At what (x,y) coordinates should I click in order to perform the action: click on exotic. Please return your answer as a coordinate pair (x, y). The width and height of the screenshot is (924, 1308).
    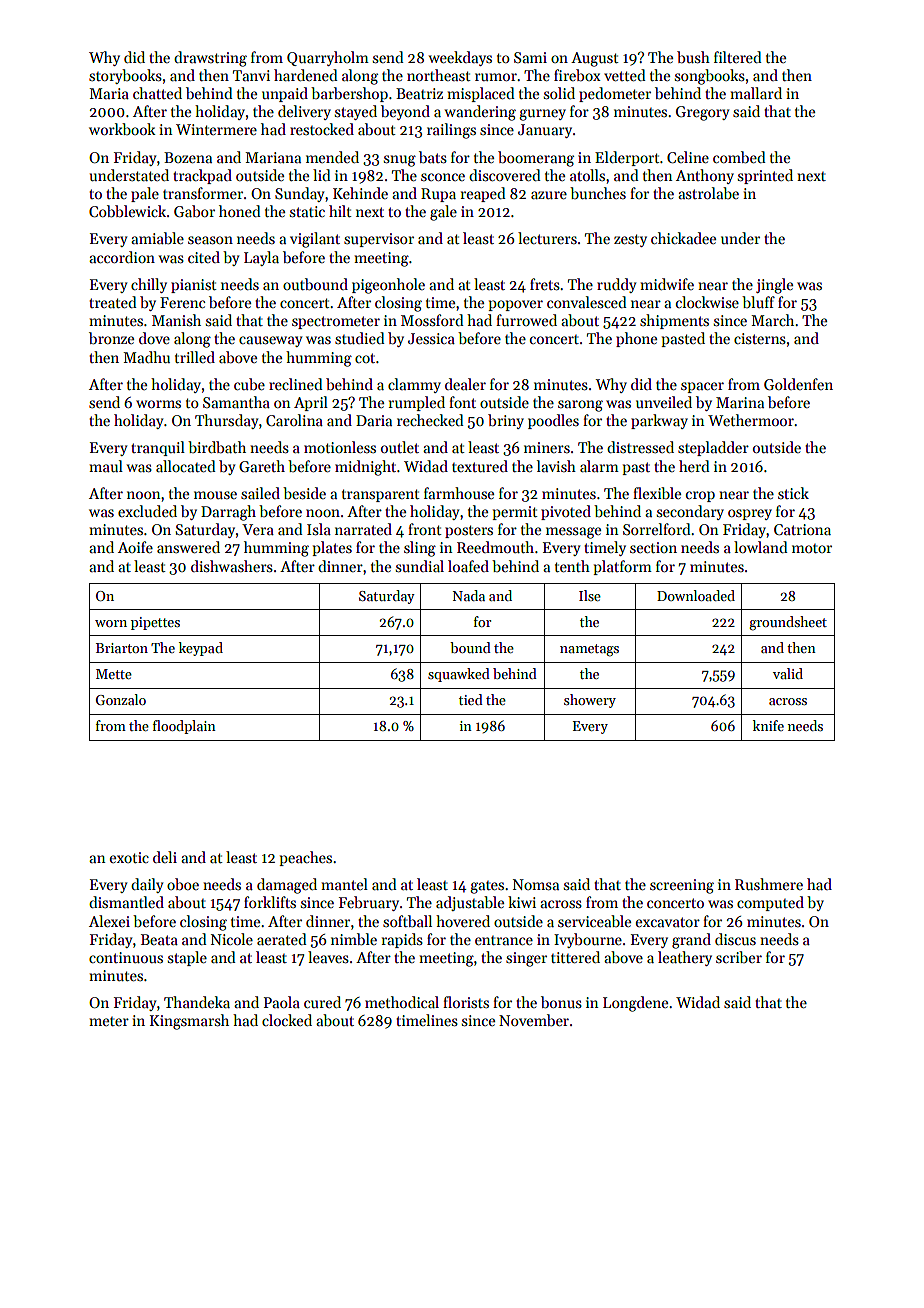
    Looking at the image, I should click on (129, 857).
